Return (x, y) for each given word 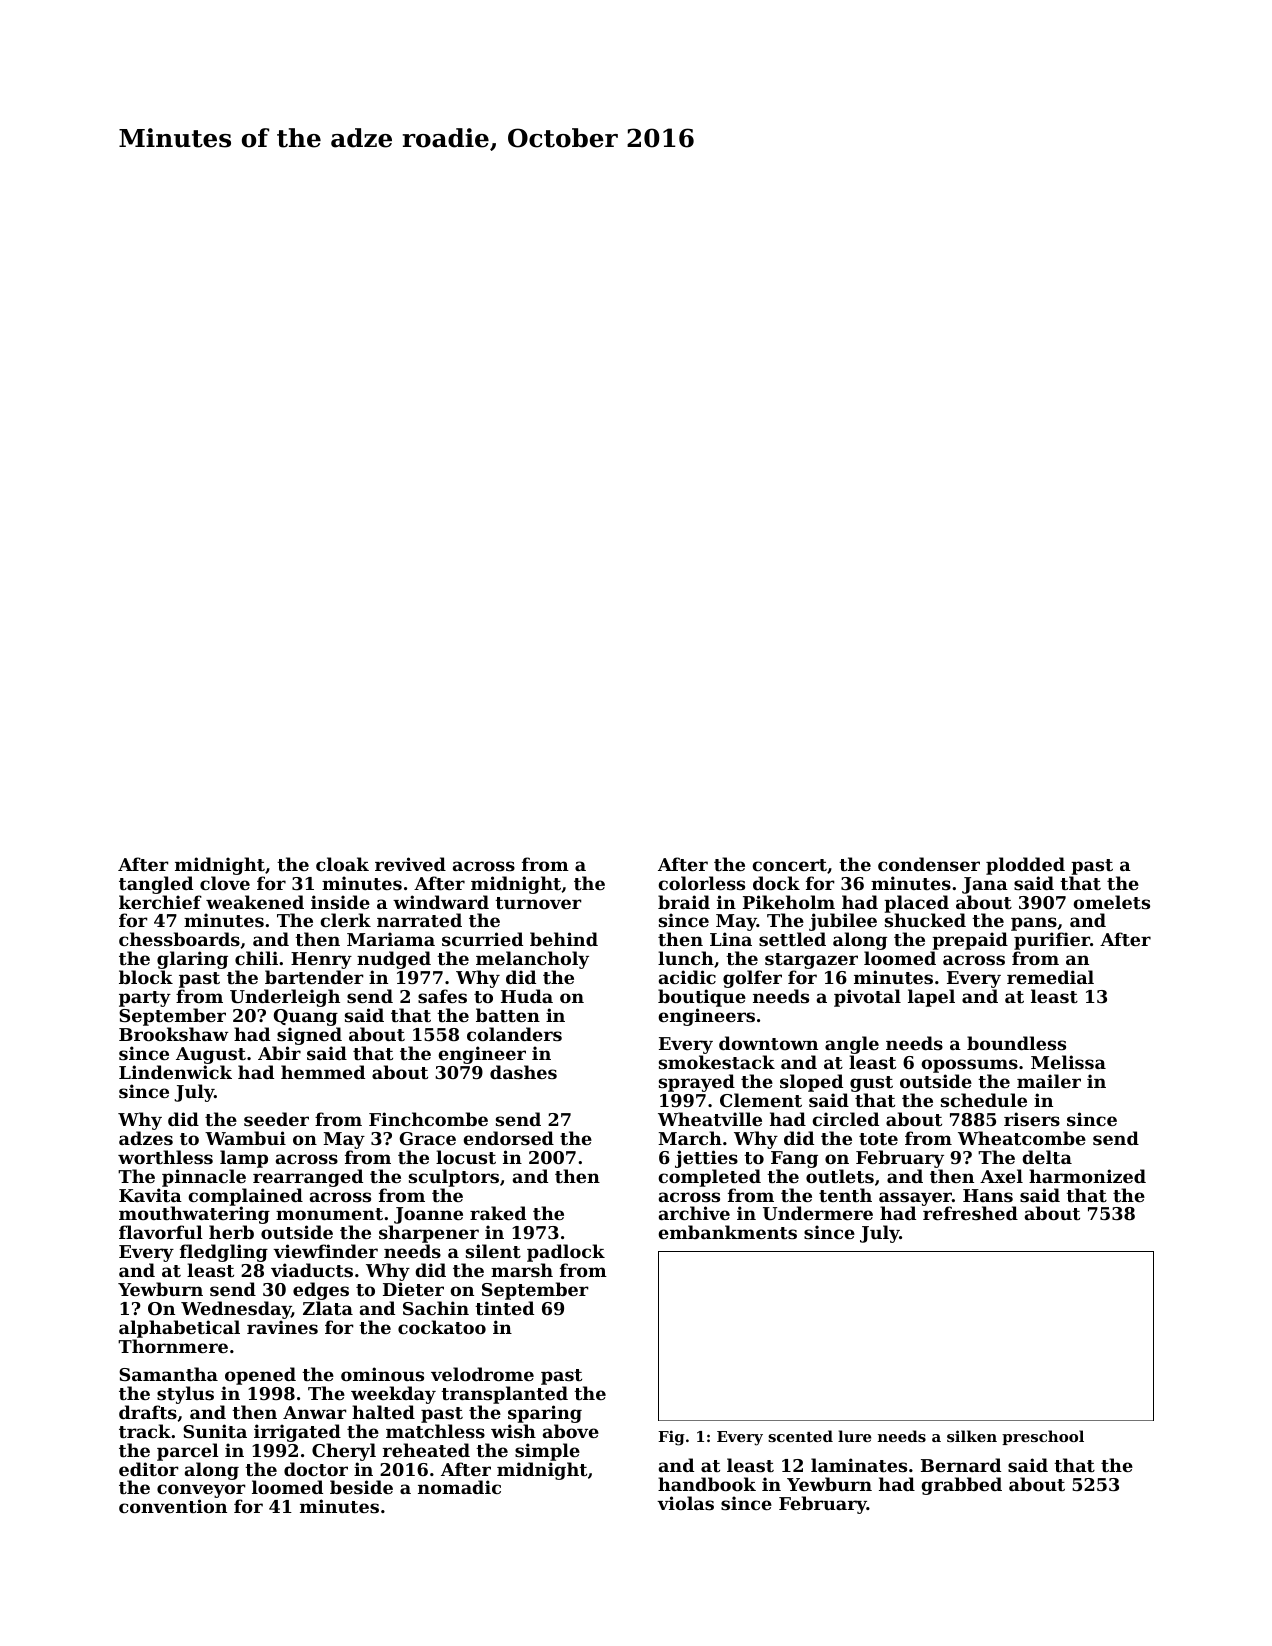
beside (361, 1487)
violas (685, 1503)
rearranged (308, 1178)
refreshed (970, 1213)
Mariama (391, 939)
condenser (929, 864)
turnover (538, 903)
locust (466, 1157)
